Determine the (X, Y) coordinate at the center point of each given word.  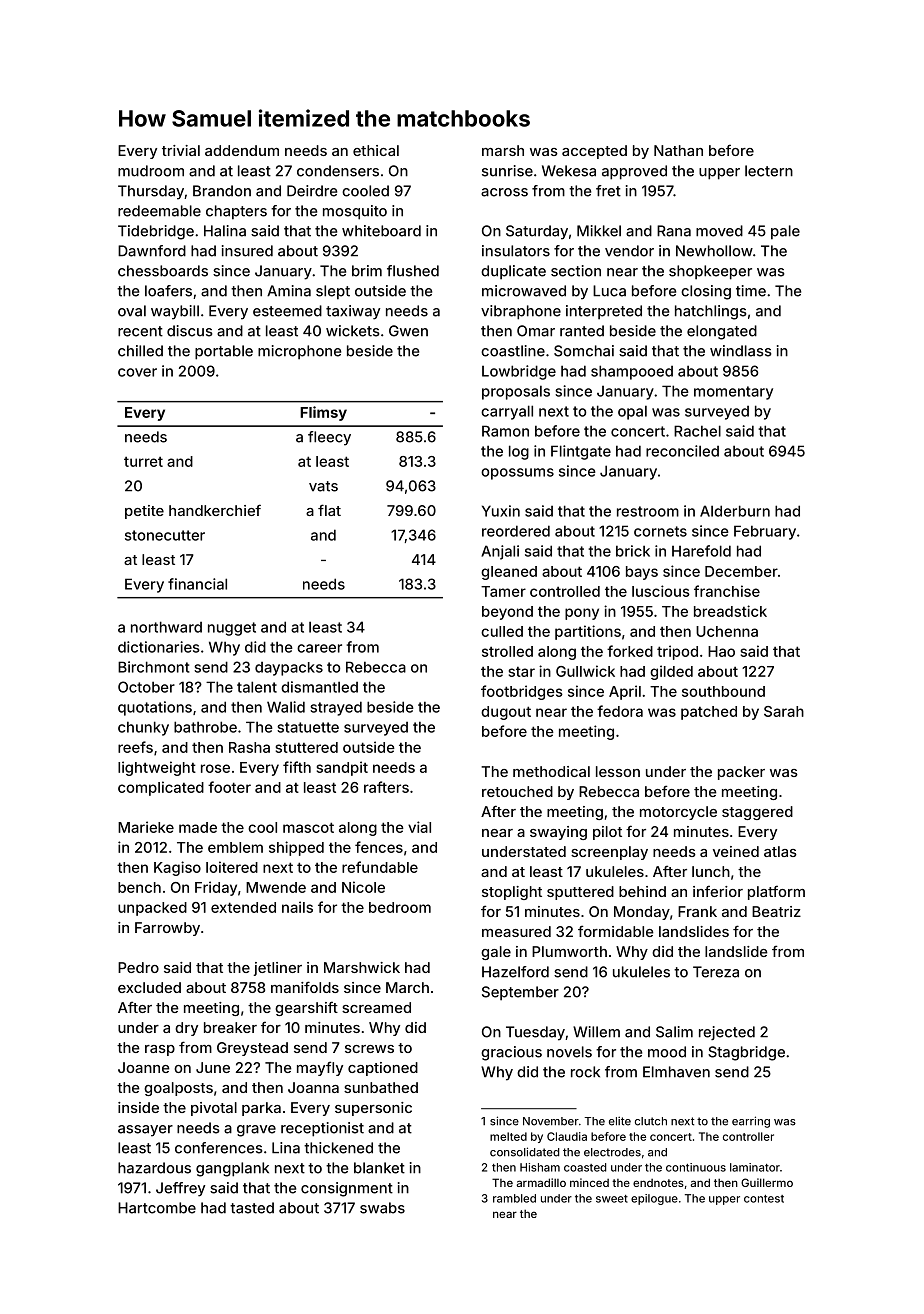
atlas (780, 851)
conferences (219, 1148)
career (319, 648)
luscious (661, 591)
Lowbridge (519, 372)
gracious (511, 1053)
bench (139, 887)
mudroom (151, 171)
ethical (376, 150)
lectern (769, 171)
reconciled (682, 451)
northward (166, 627)
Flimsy (323, 413)
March (407, 987)
